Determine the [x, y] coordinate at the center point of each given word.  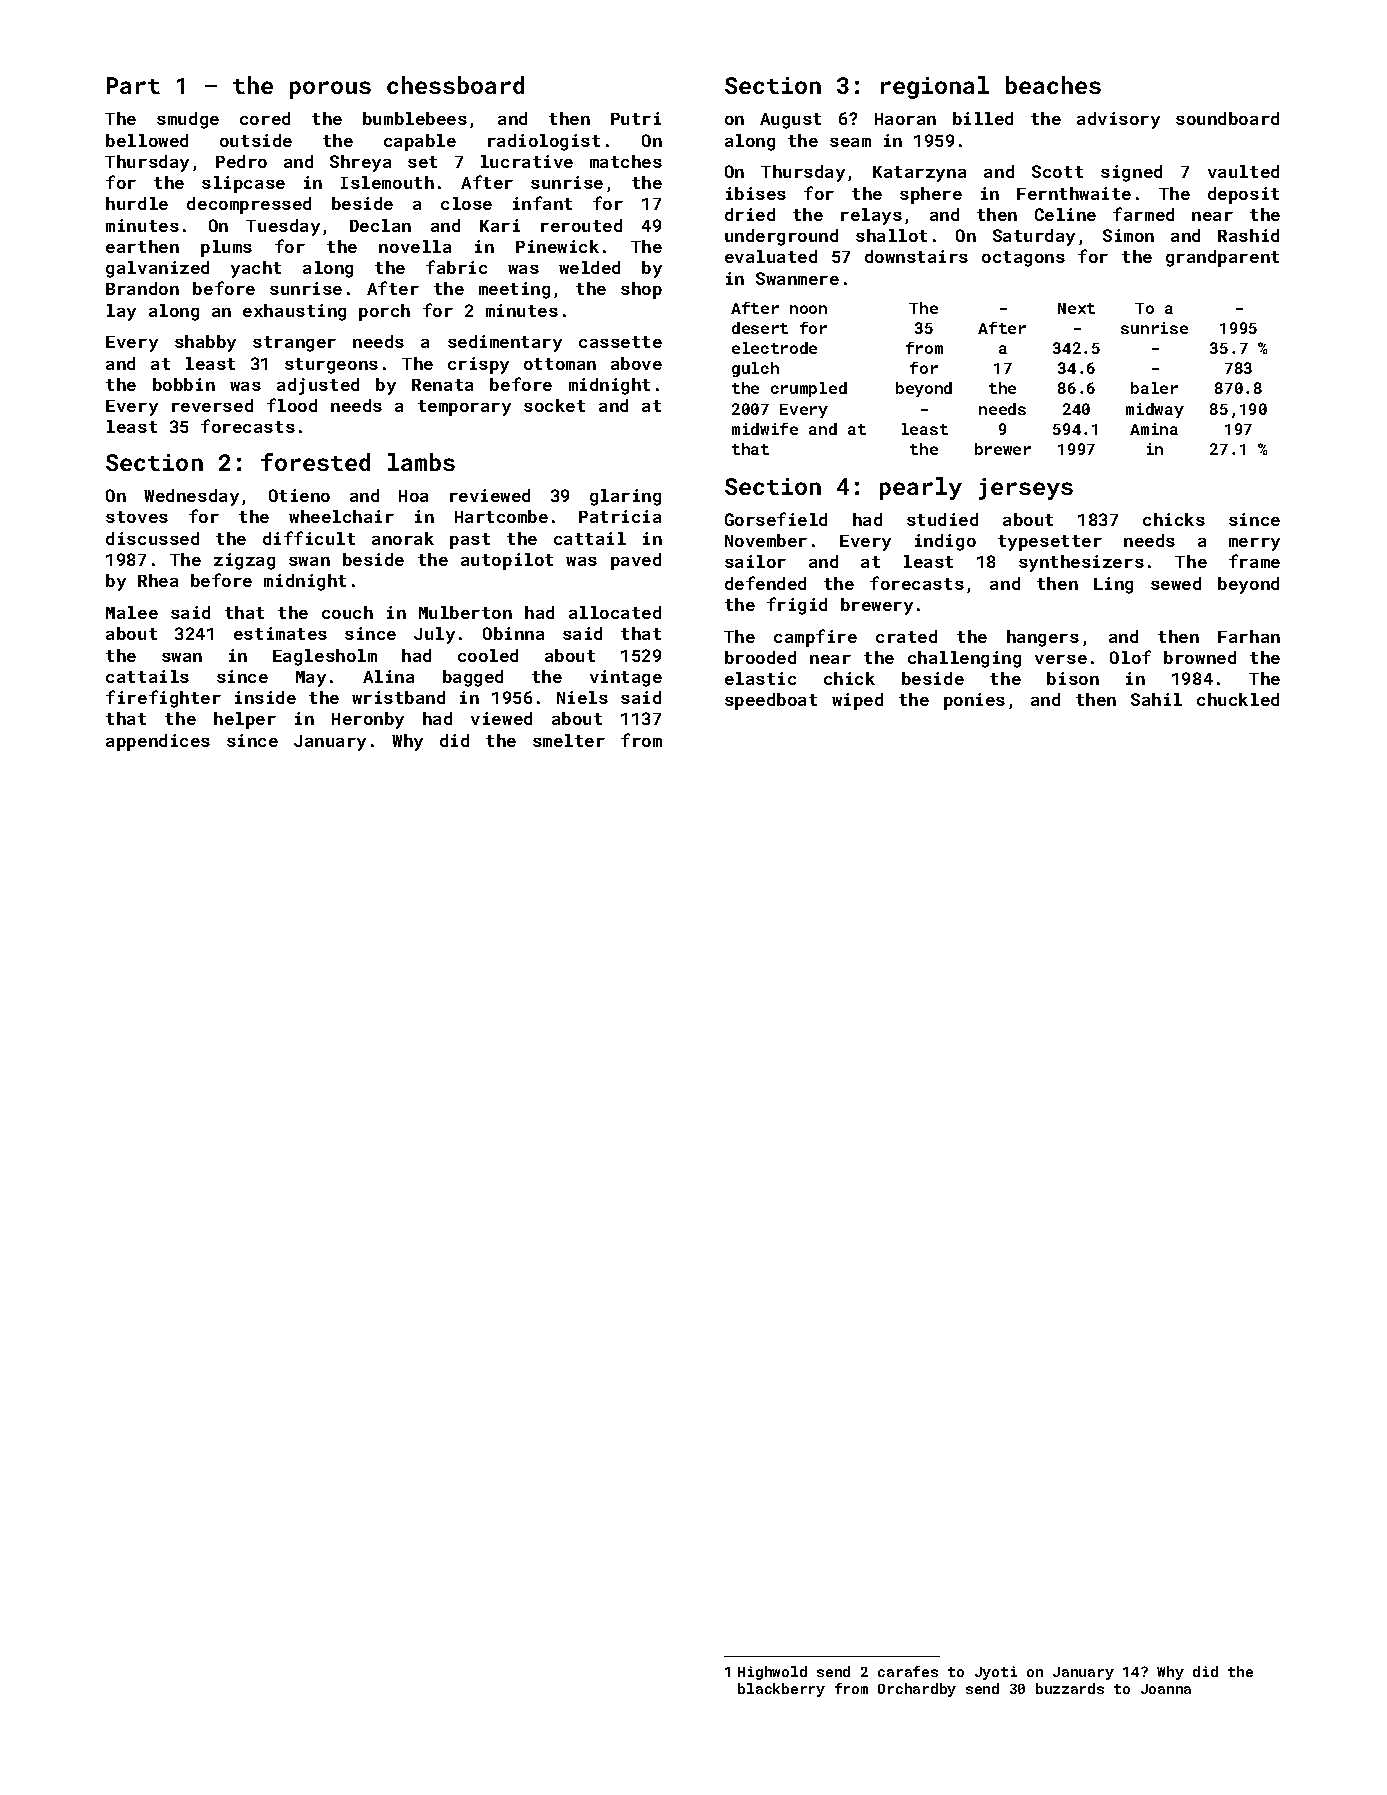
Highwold [772, 1673]
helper [245, 720]
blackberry [781, 1690]
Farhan [1249, 636]
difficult [309, 538]
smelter [569, 740]
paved [636, 561]
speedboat [771, 701]
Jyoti [996, 1673]
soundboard [1227, 118]
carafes [908, 1671]
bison [1073, 678]
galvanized [157, 269]
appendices [158, 742]
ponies [974, 701]
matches [626, 161]
